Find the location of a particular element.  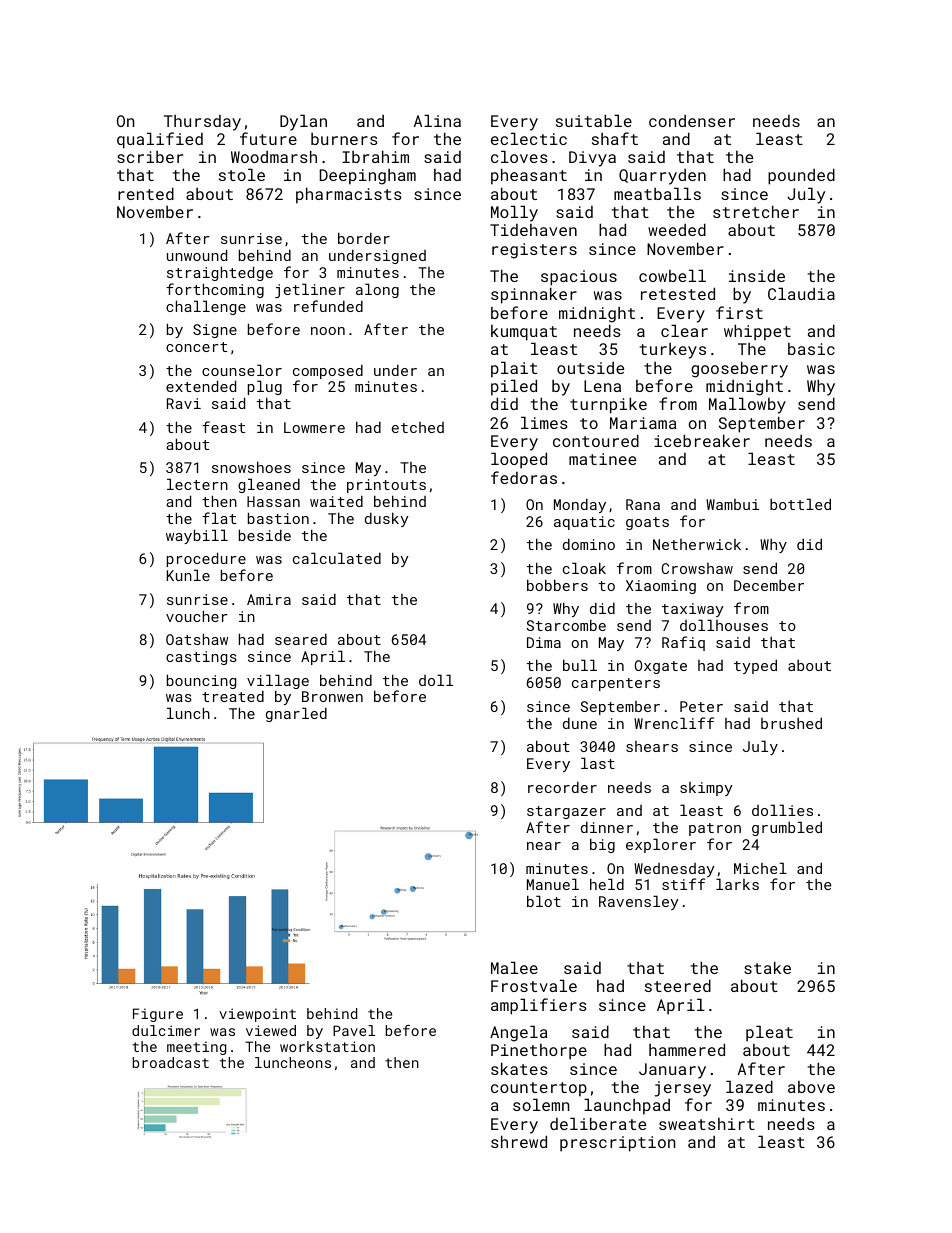

broadcast is located at coordinates (171, 1062).
